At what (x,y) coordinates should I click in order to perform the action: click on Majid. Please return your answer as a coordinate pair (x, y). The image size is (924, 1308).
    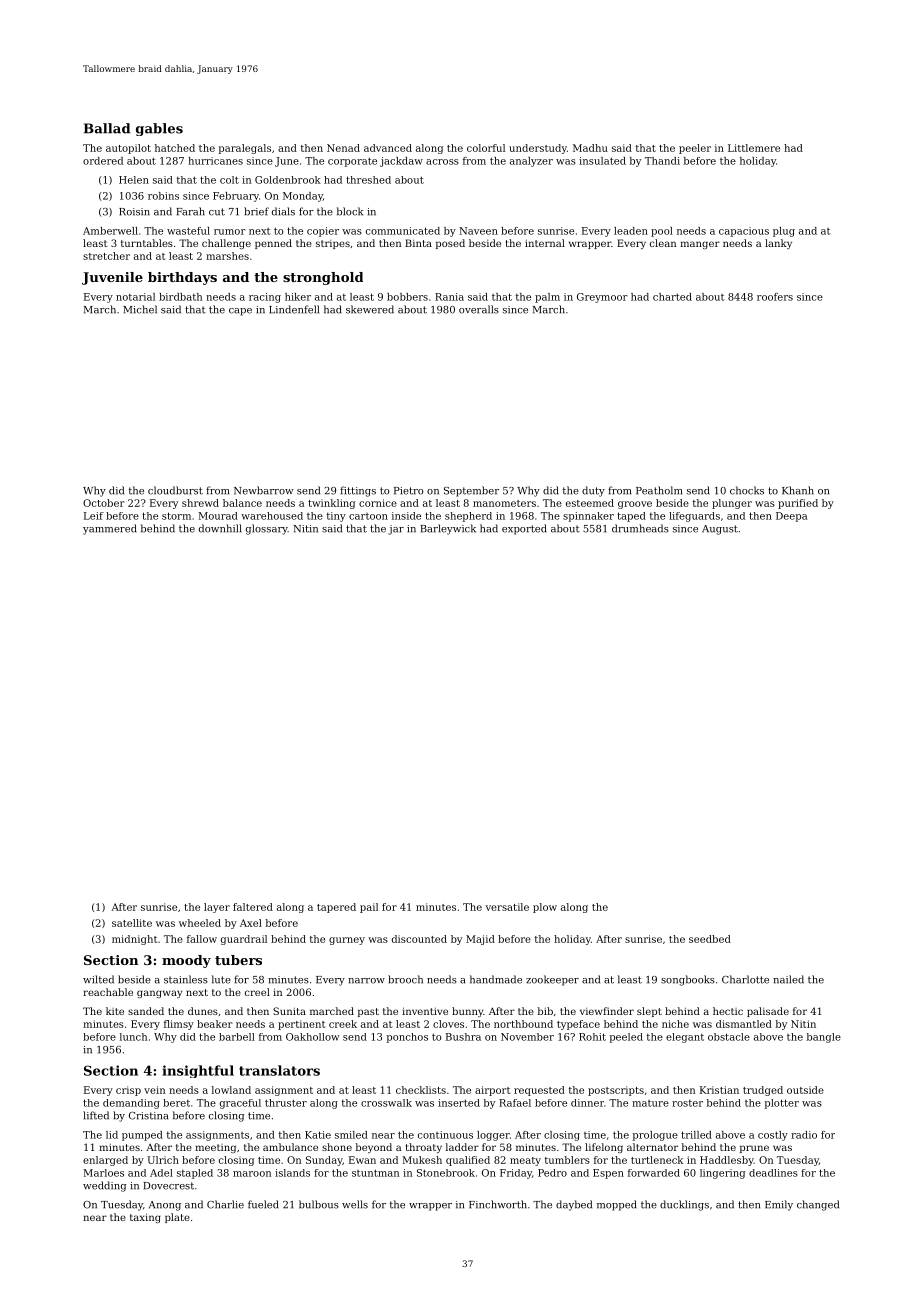
    Looking at the image, I should click on (480, 940).
